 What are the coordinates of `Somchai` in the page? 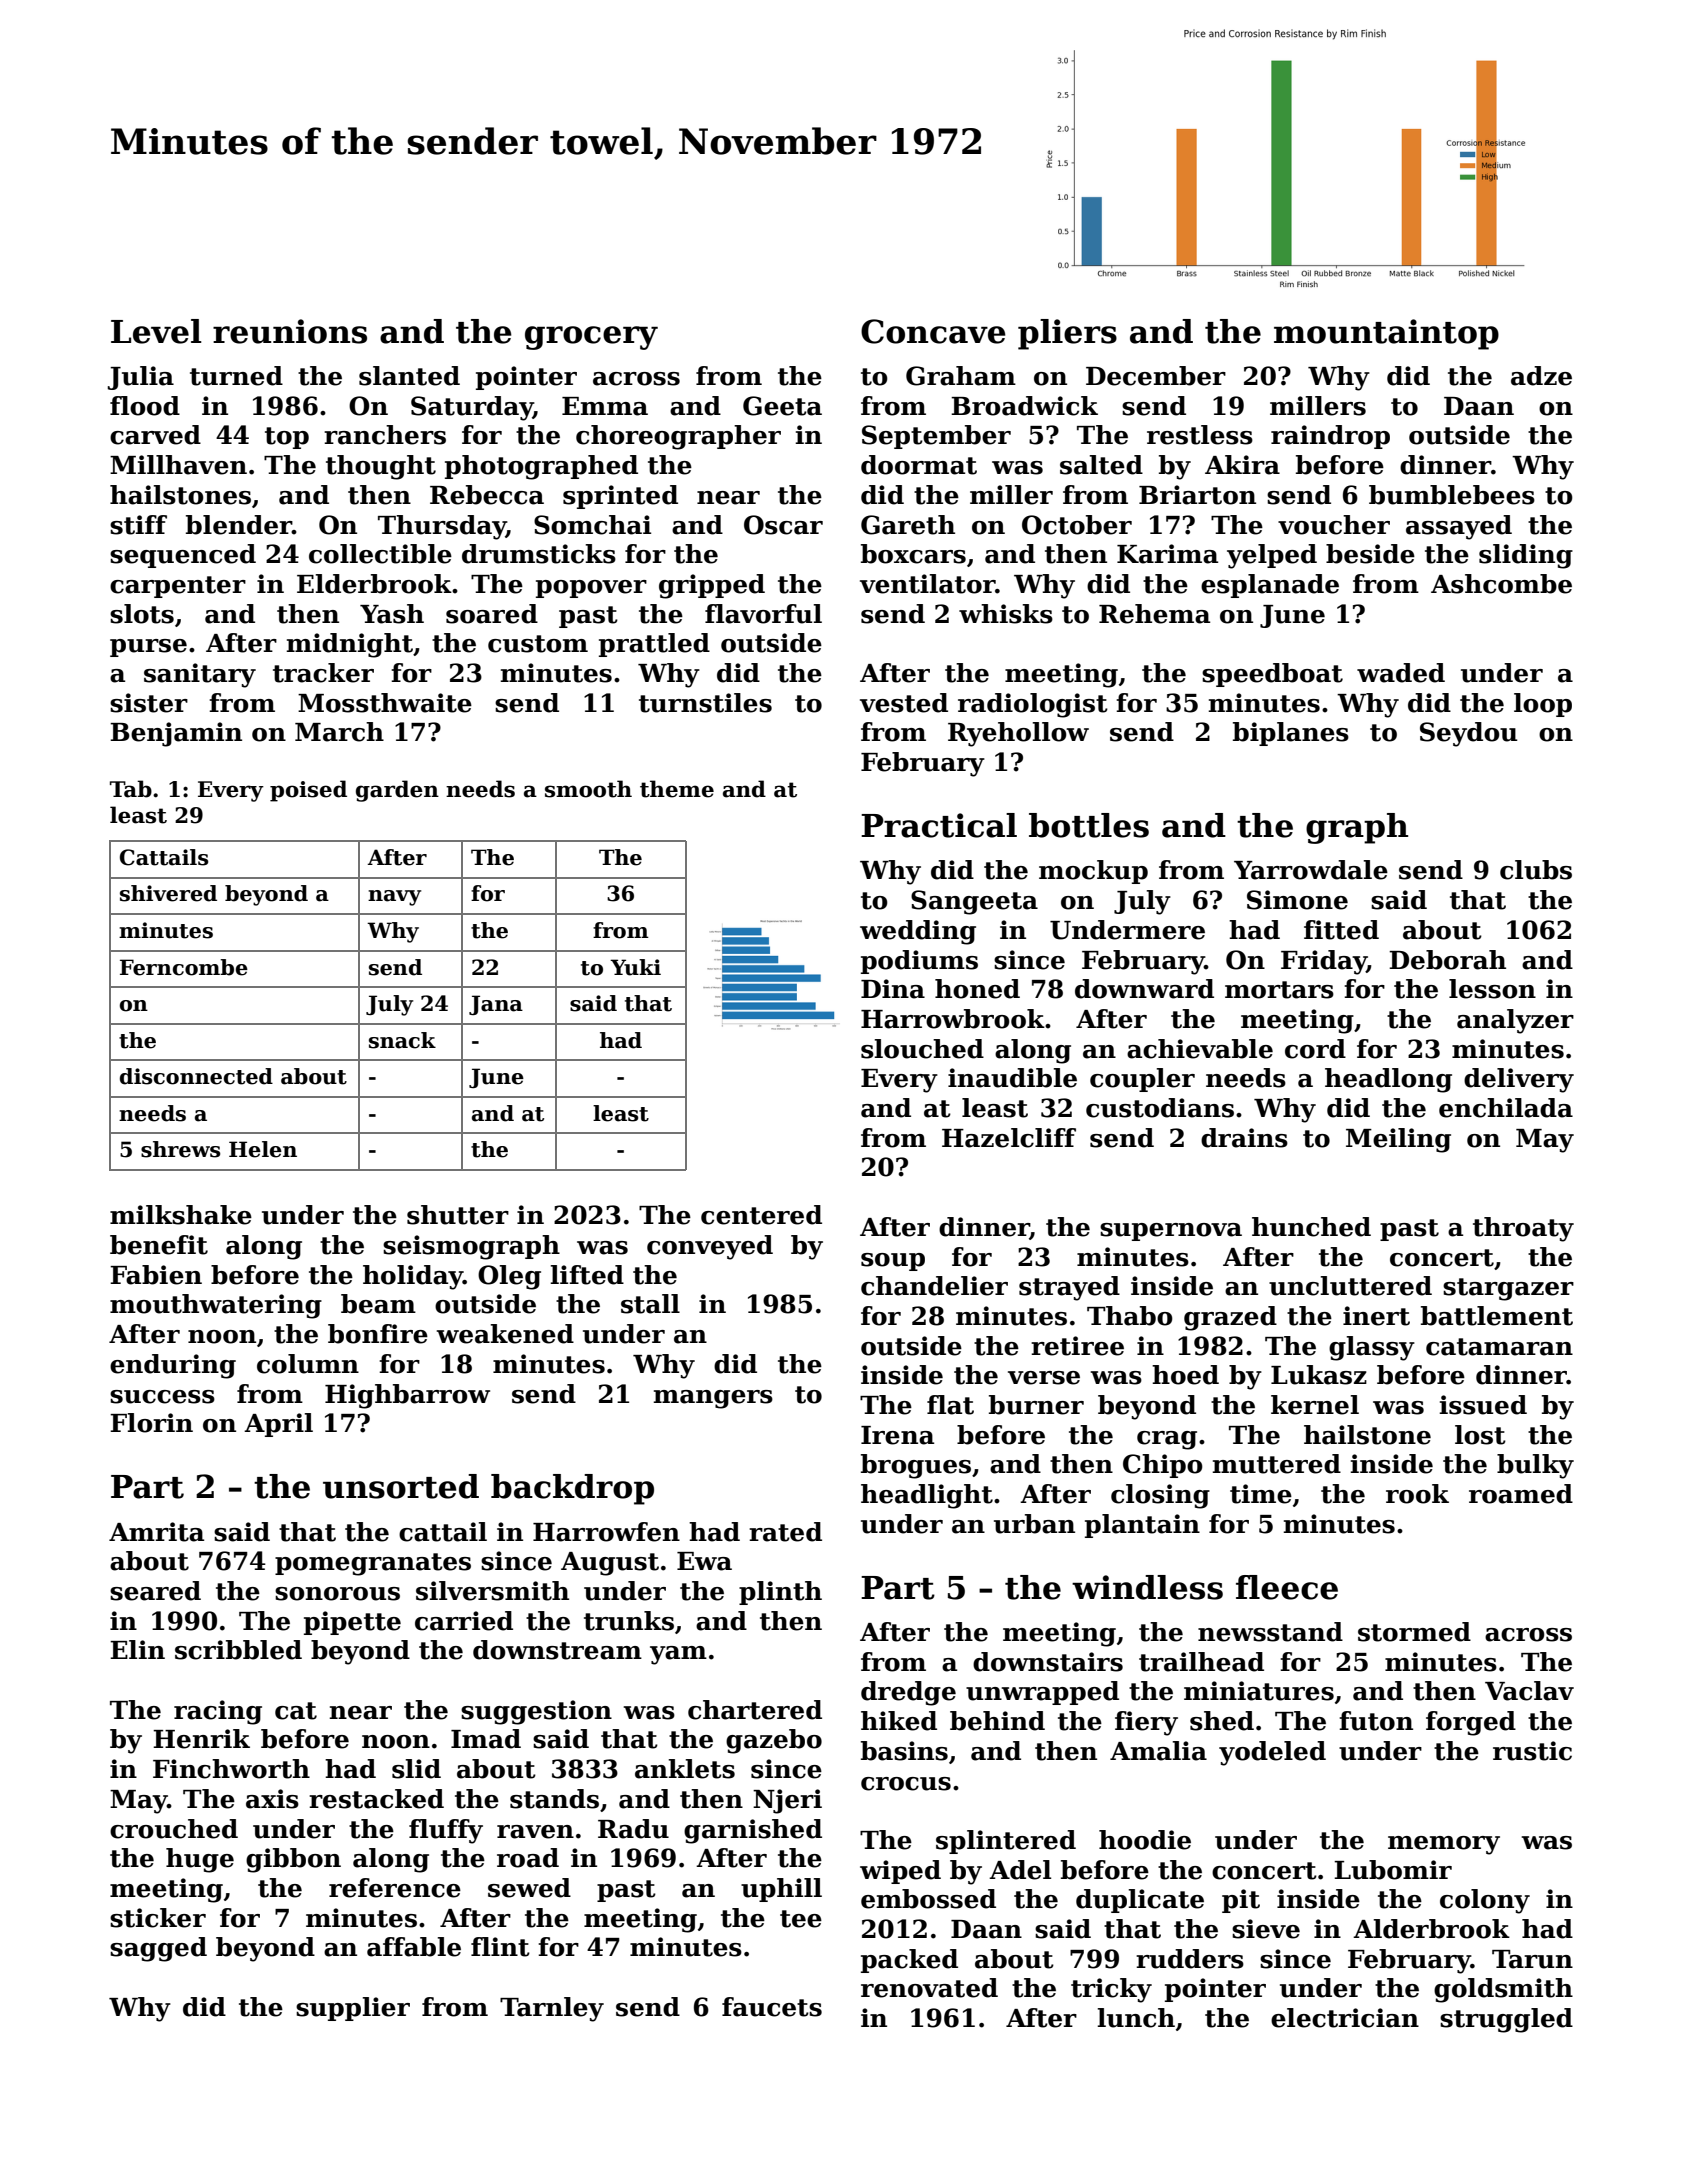 It's located at (592, 525).
